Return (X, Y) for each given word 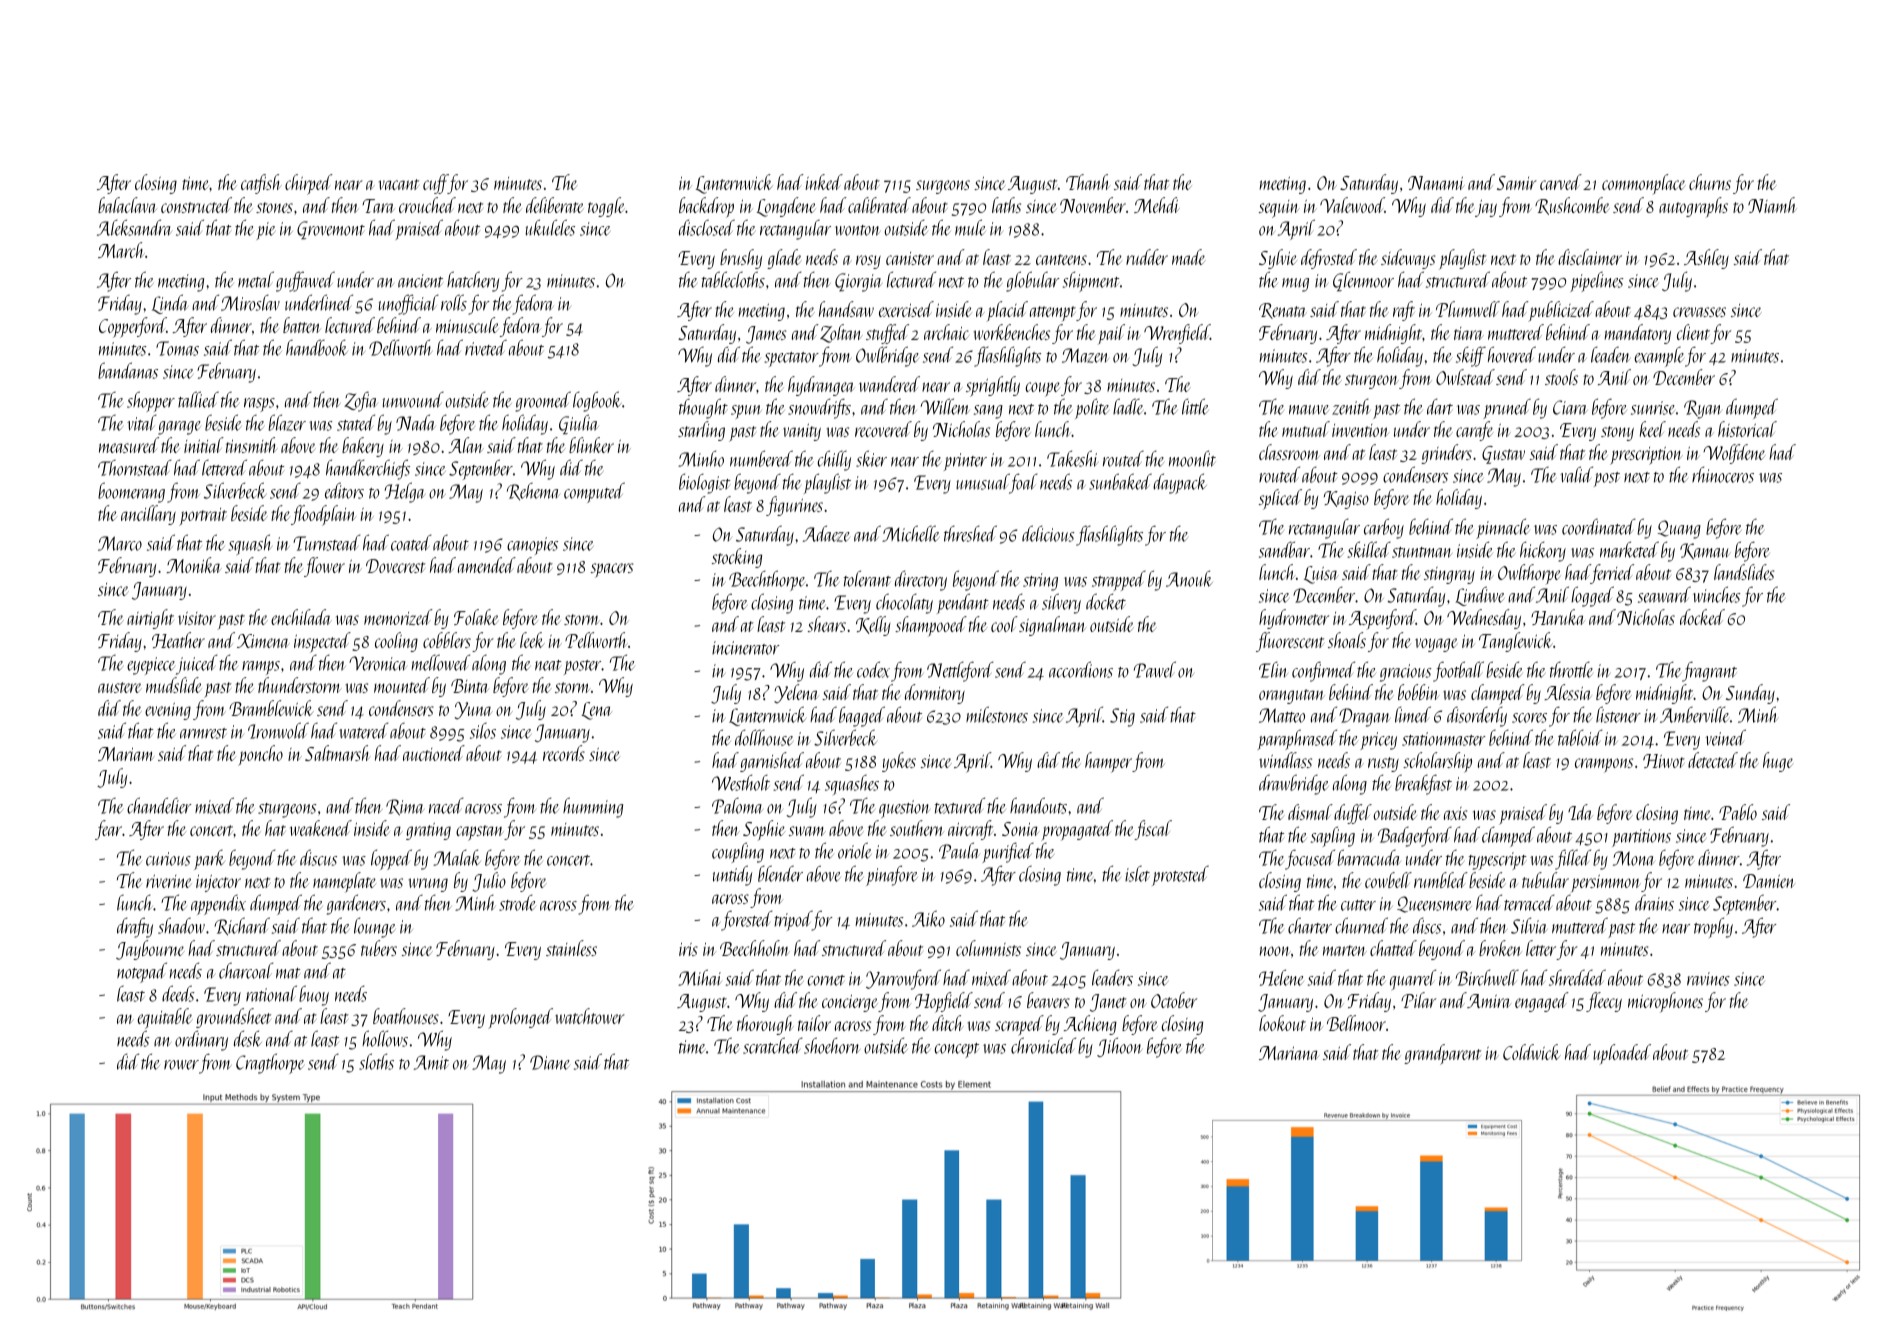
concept (957, 1050)
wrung (428, 885)
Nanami (1436, 183)
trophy (1713, 927)
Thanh (1088, 182)
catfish (261, 184)
